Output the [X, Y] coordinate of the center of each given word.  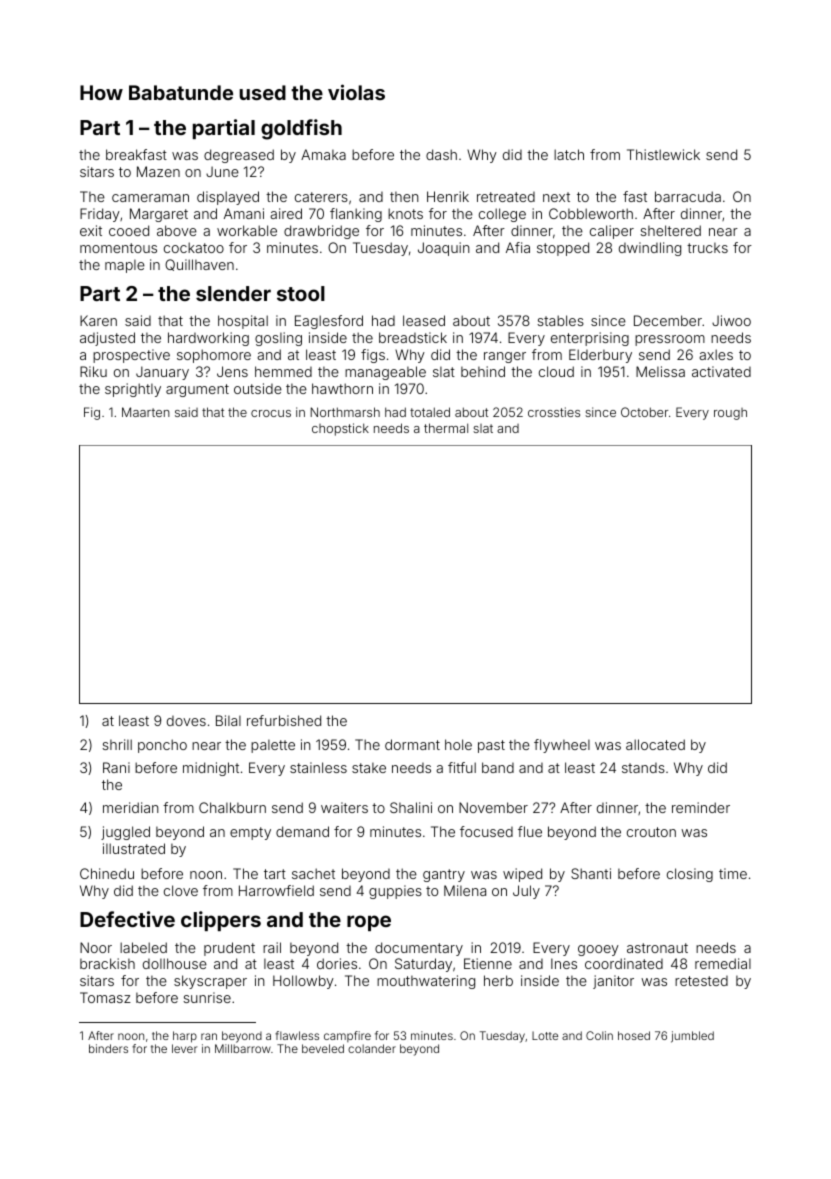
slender [233, 293]
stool [301, 293]
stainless [318, 767]
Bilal [228, 720]
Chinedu [107, 873]
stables [560, 320]
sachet [313, 873]
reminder [701, 807]
